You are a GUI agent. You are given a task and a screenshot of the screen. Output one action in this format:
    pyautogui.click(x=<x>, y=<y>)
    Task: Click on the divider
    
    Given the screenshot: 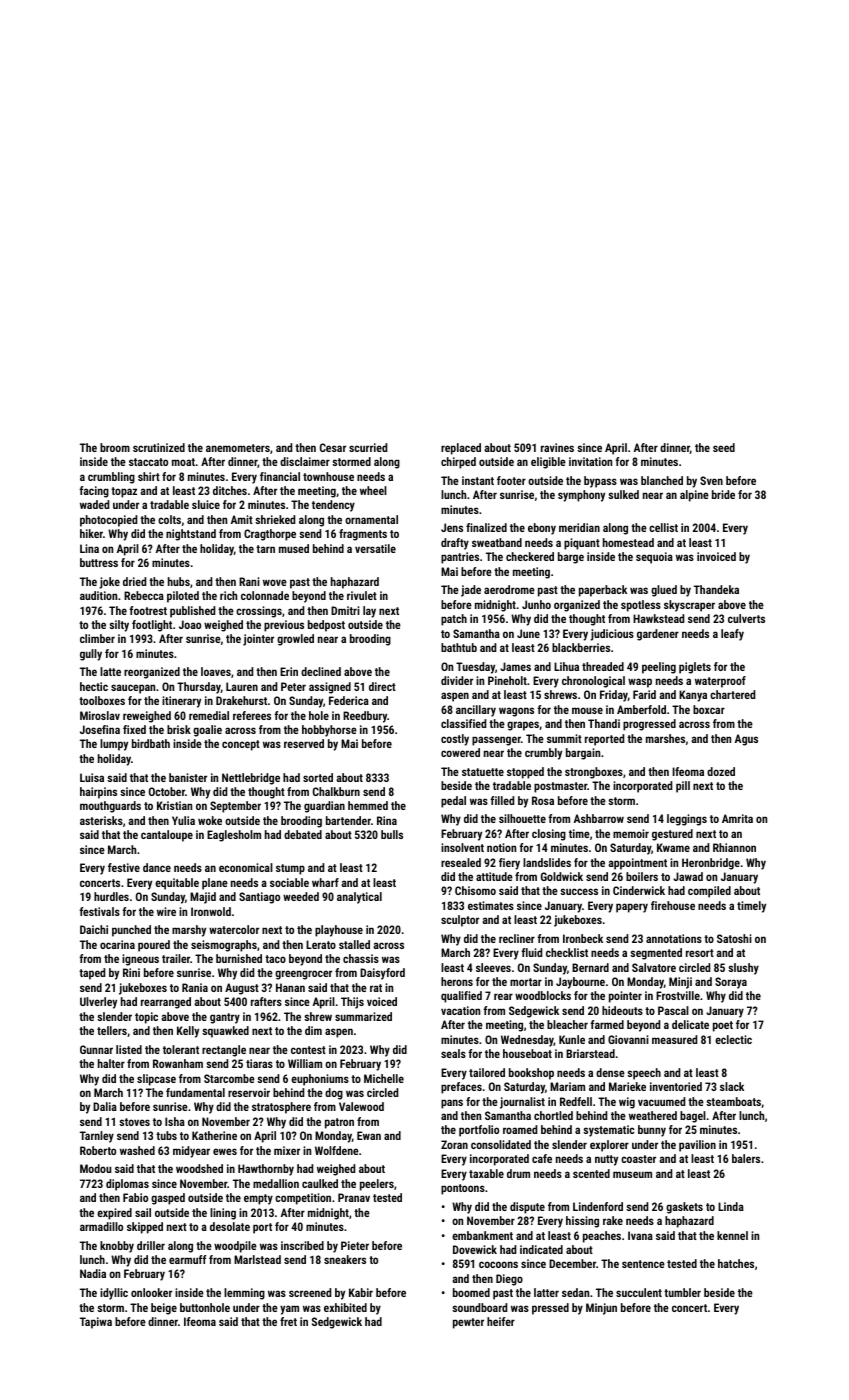 What is the action you would take?
    pyautogui.click(x=457, y=680)
